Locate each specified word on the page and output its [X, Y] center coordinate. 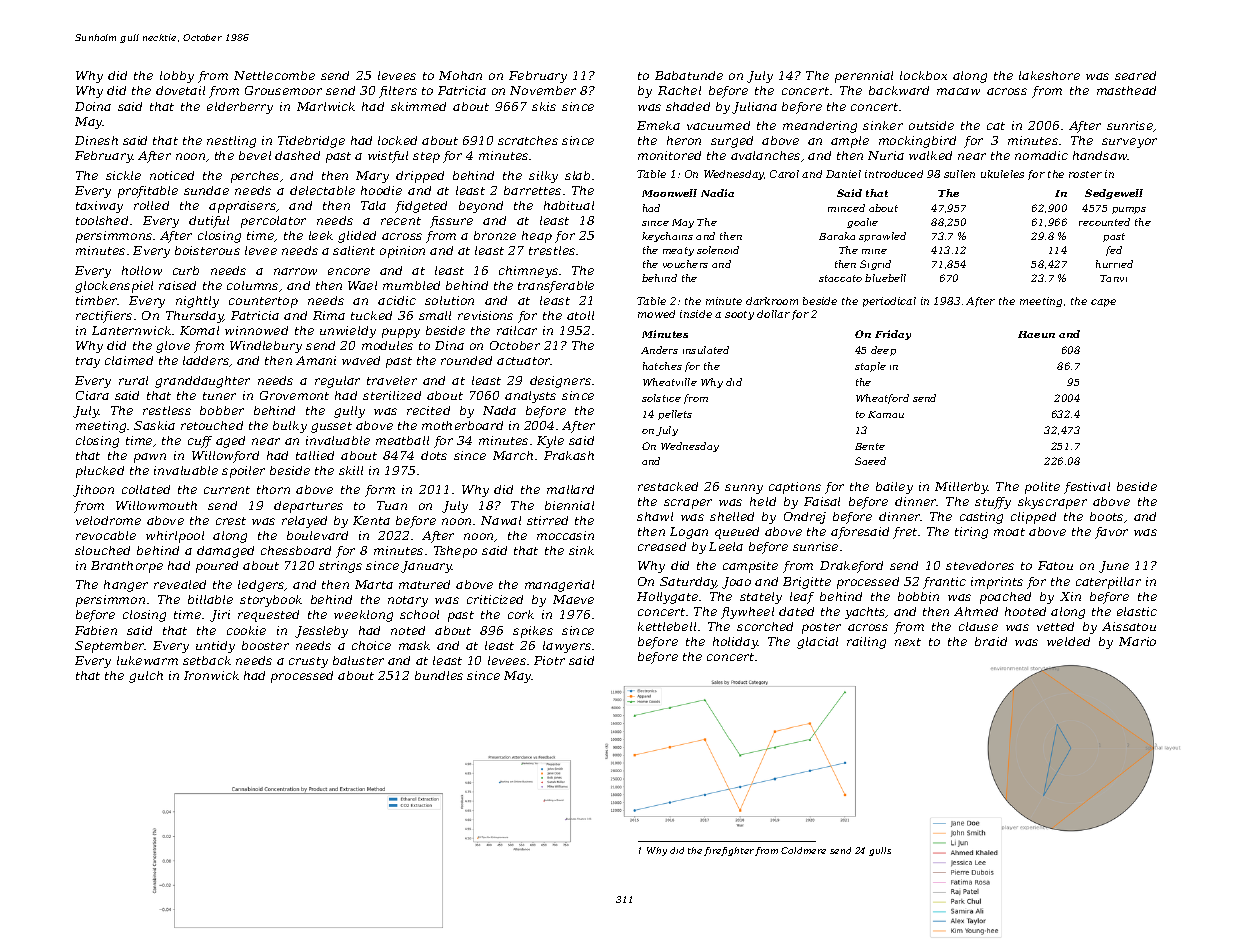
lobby [177, 77]
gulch [146, 677]
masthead [1126, 90]
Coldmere [803, 850]
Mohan [460, 75]
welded [1068, 641]
